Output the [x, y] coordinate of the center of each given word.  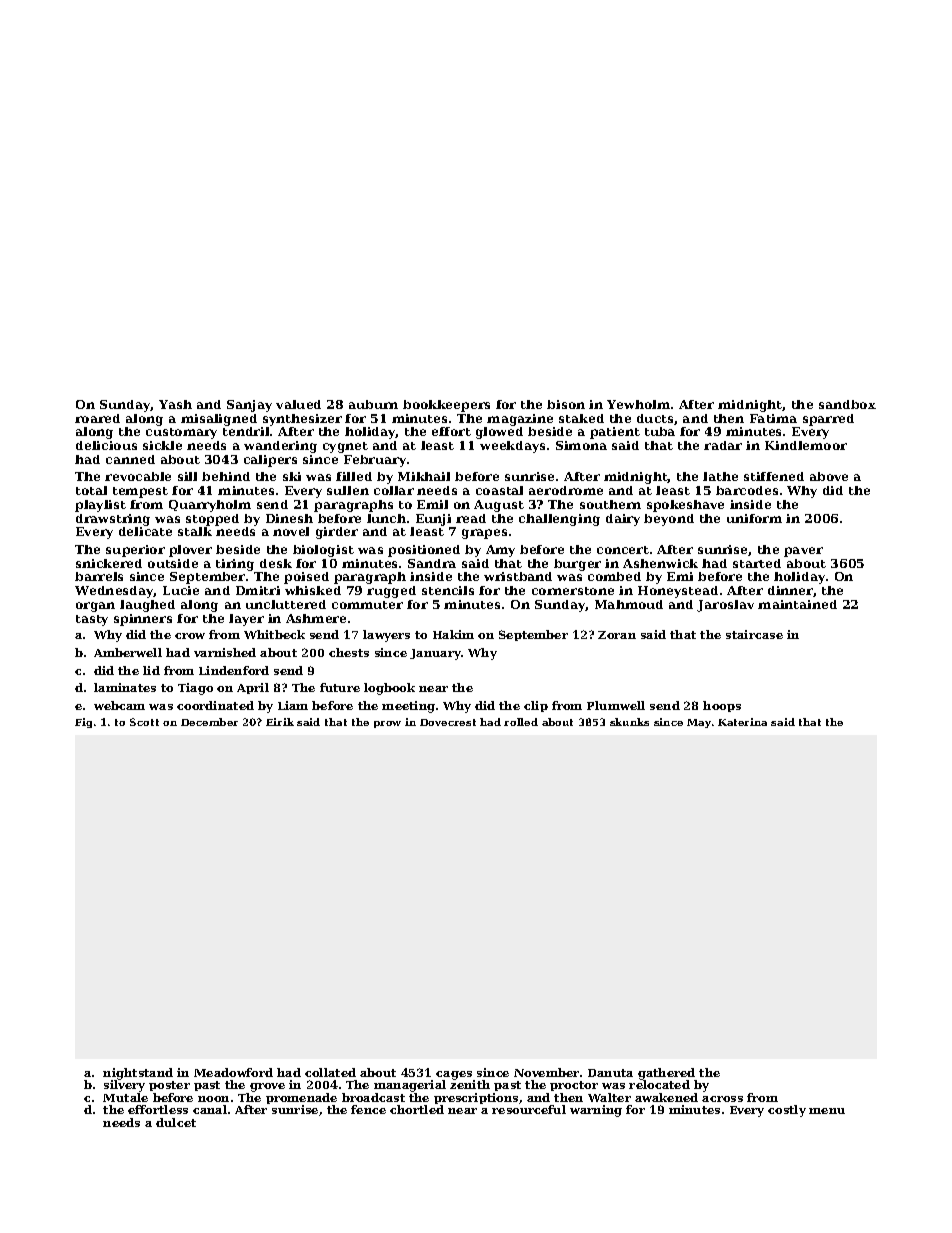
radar [723, 445]
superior [135, 551]
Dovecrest [448, 722]
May [699, 723]
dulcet [176, 1122]
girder [337, 533]
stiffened [774, 476]
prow [387, 724]
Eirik [280, 722]
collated [330, 1072]
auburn [373, 404]
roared [97, 418]
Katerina [742, 722]
